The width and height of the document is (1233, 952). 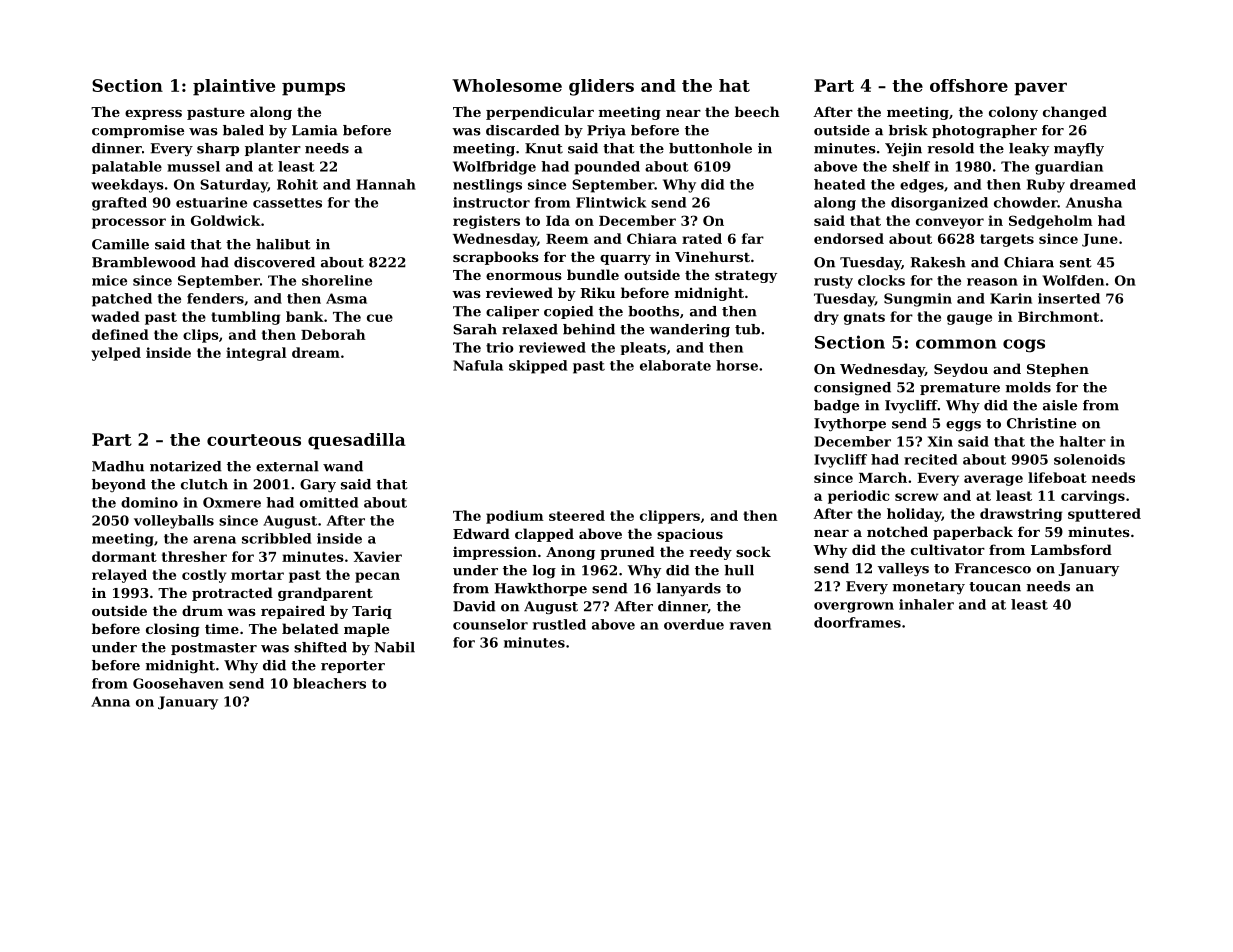 I want to click on Priya, so click(x=606, y=132).
